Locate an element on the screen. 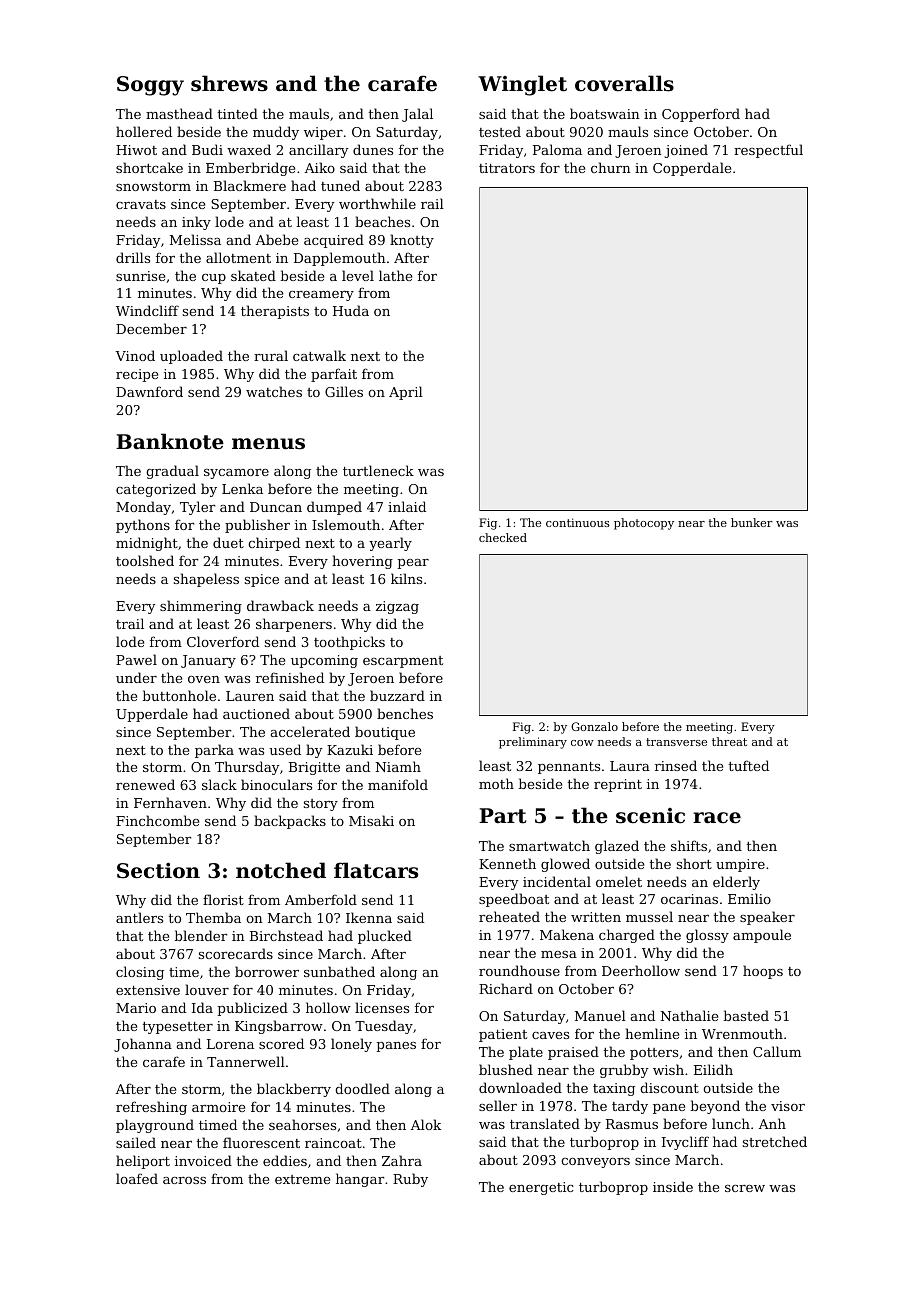 The height and width of the screenshot is (1308, 924). Gonzalo is located at coordinates (594, 726).
